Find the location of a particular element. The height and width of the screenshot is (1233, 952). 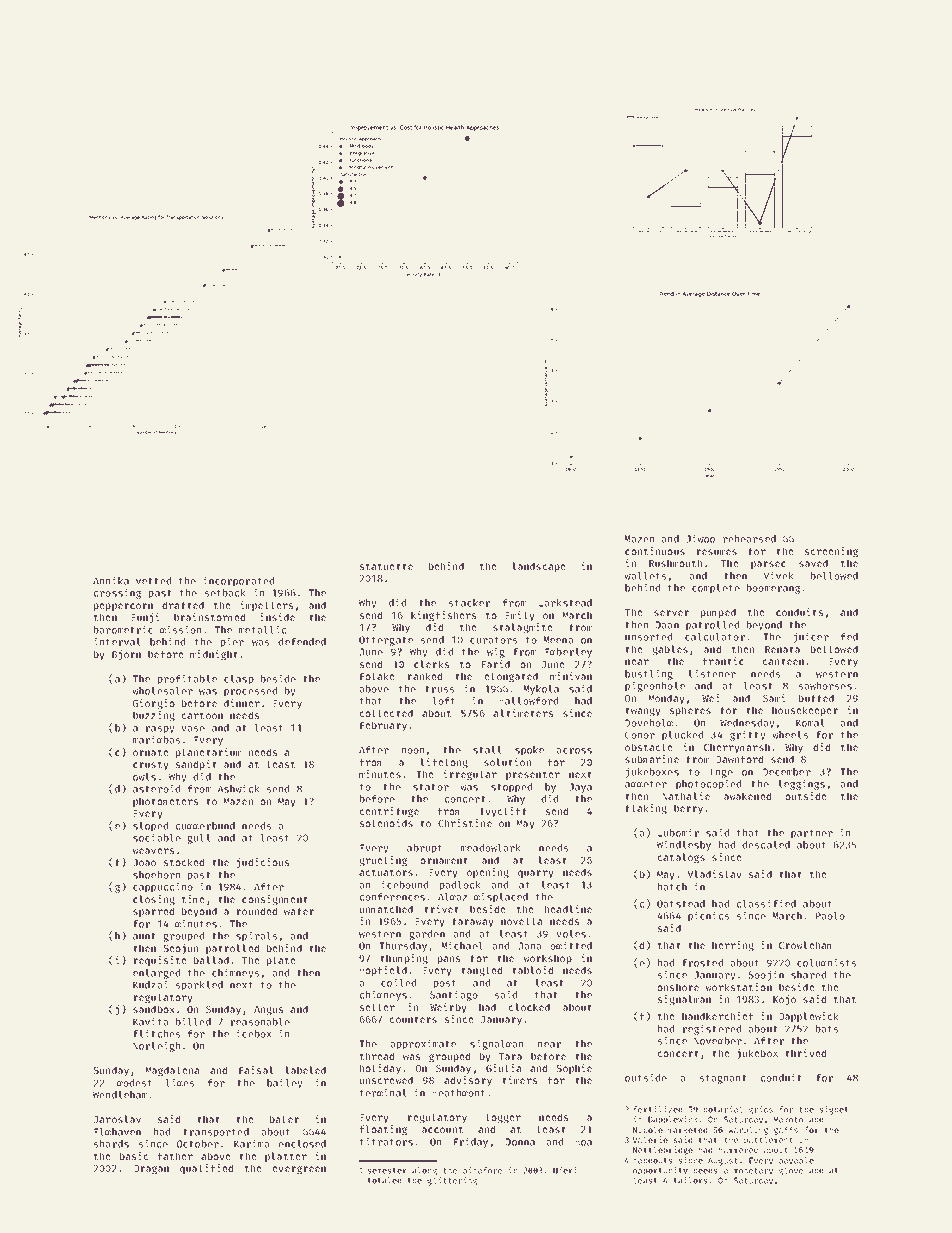

garden is located at coordinates (427, 935).
